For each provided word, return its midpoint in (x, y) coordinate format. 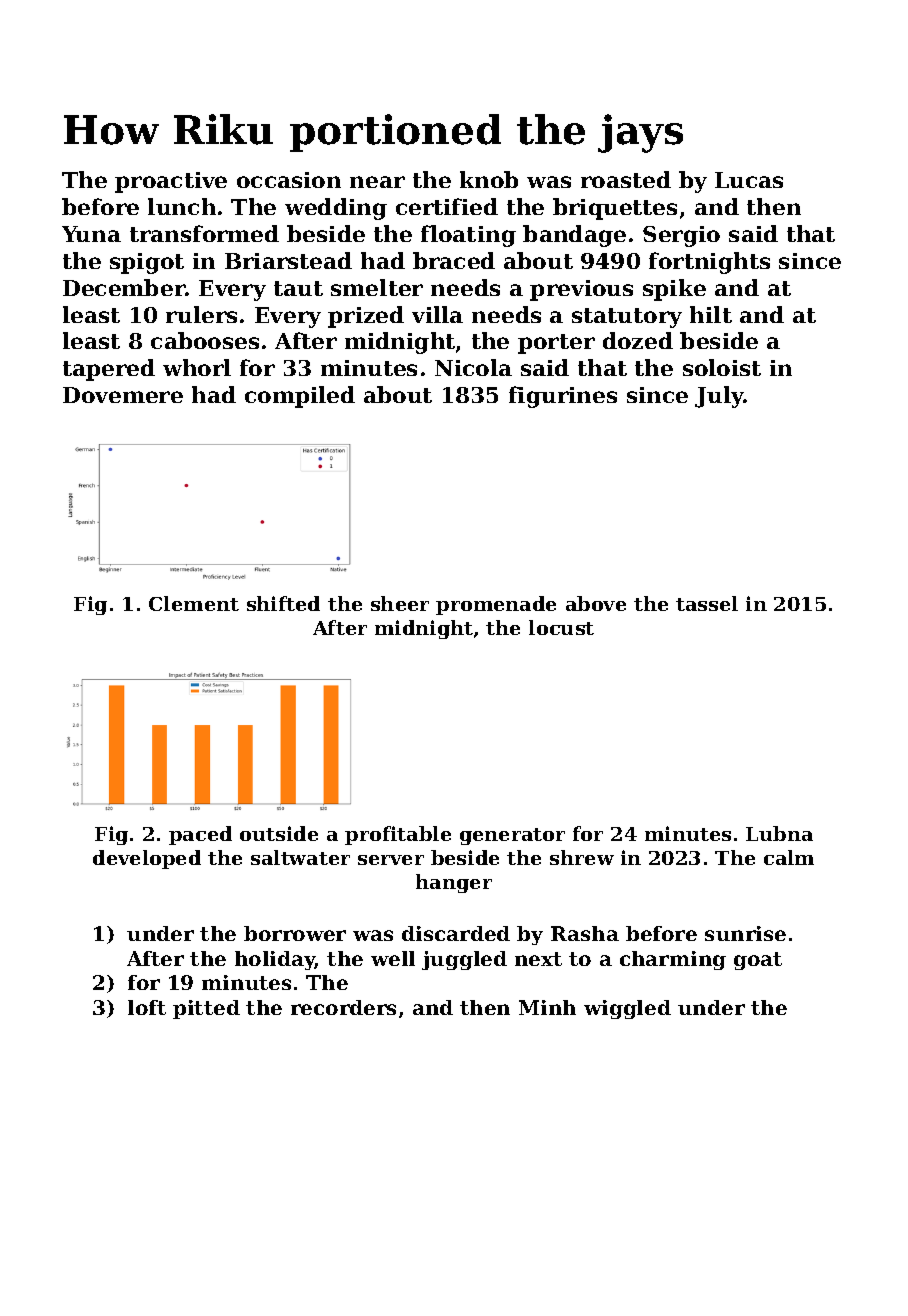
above (596, 603)
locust (561, 627)
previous (581, 290)
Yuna (91, 234)
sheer (400, 603)
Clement (194, 603)
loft (147, 1007)
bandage (574, 236)
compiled (300, 397)
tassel (707, 603)
